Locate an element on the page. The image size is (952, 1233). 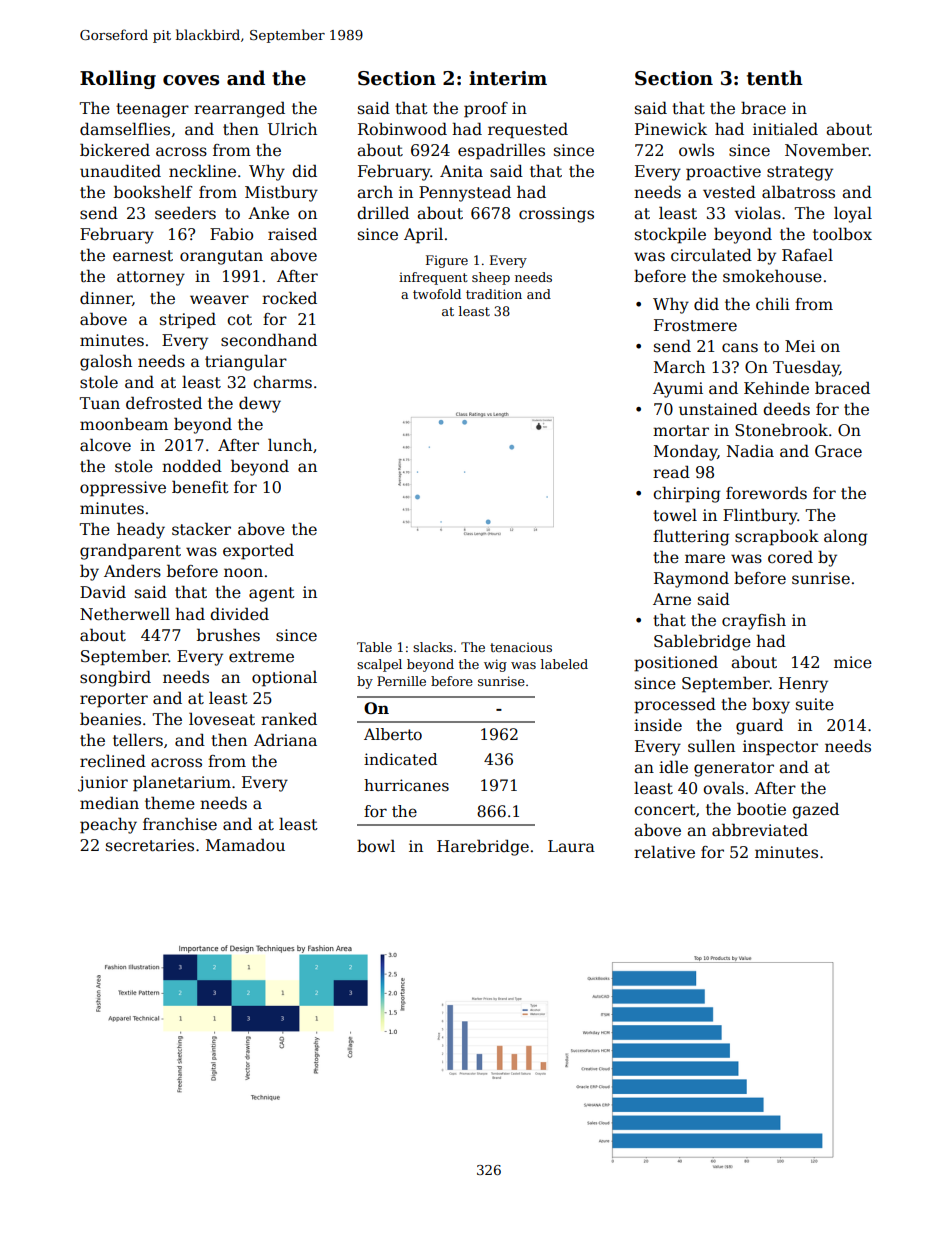
Mamadou is located at coordinates (245, 845).
